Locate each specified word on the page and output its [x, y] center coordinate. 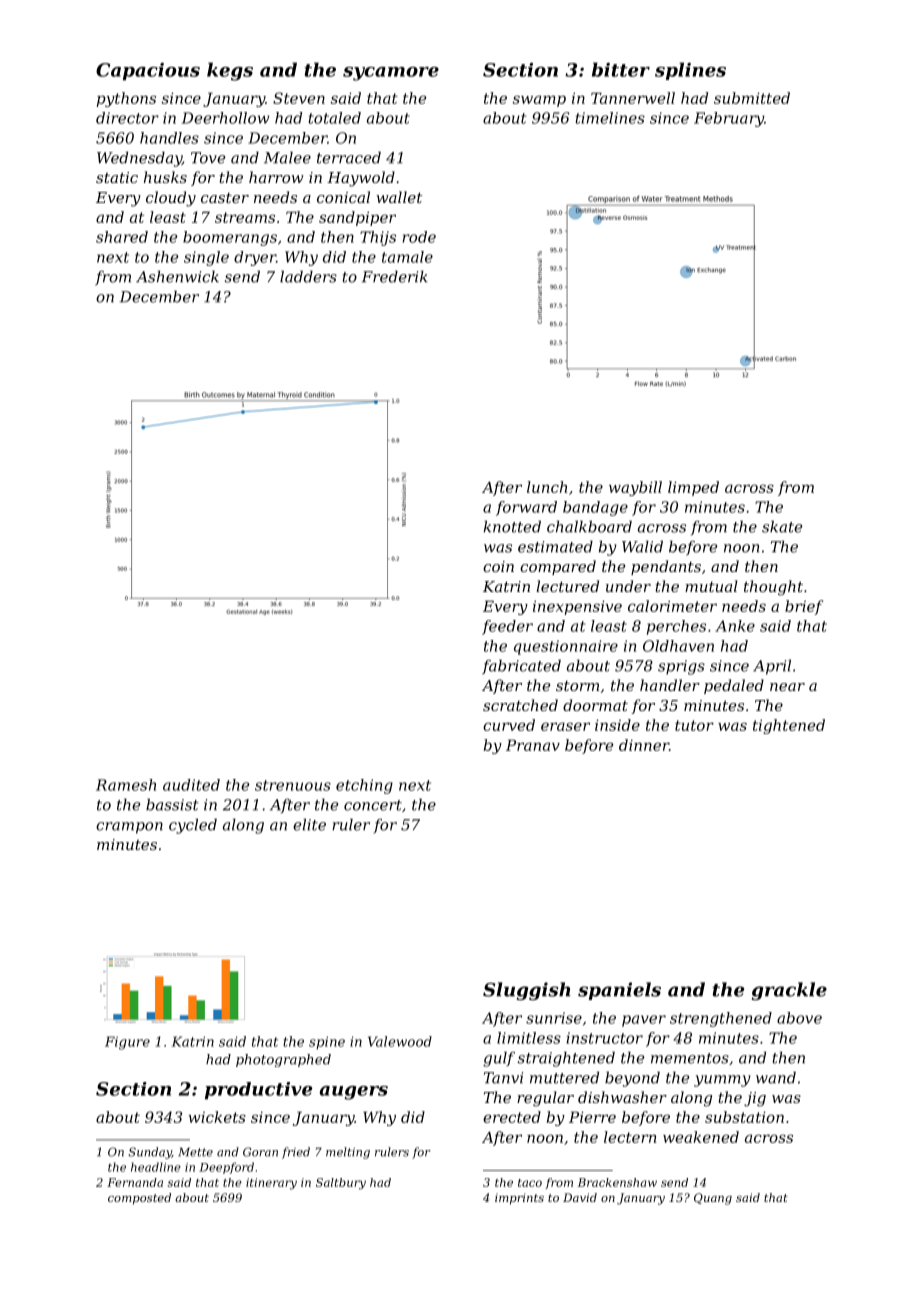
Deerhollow [225, 118]
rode [419, 237]
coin [498, 566]
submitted [752, 98]
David [580, 1197]
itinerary [271, 1184]
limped [693, 488]
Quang [713, 1199]
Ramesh [126, 785]
